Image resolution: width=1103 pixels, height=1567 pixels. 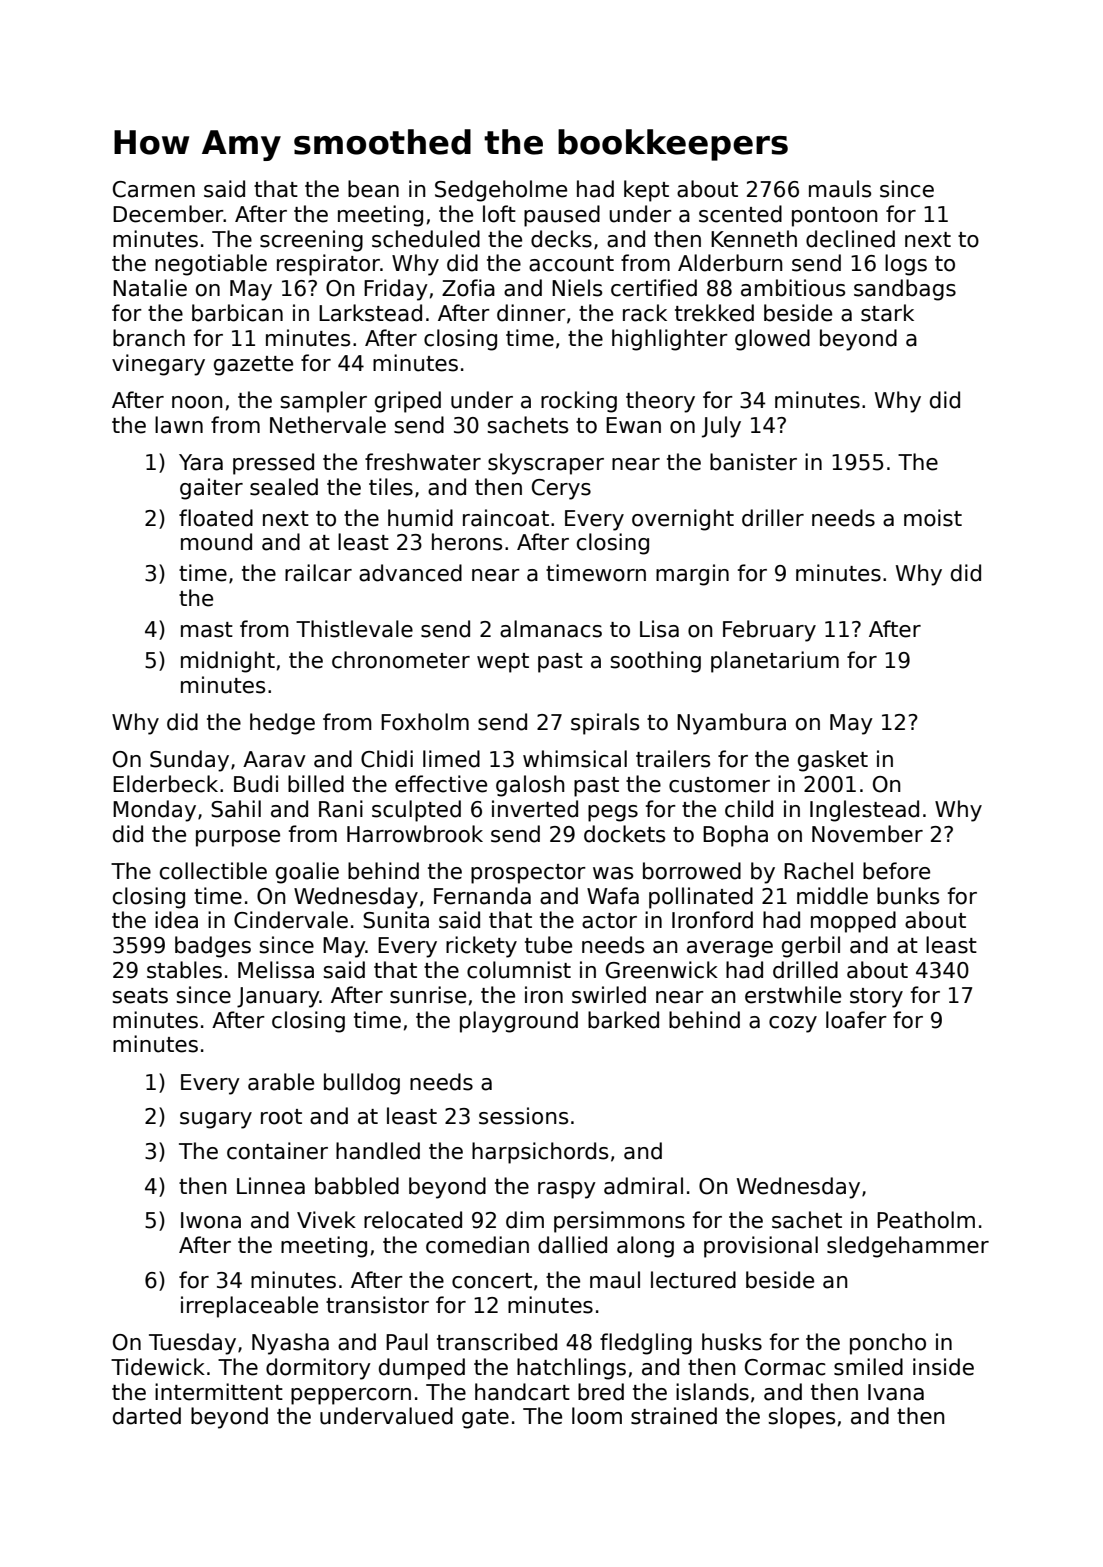 I want to click on January, so click(x=278, y=997).
